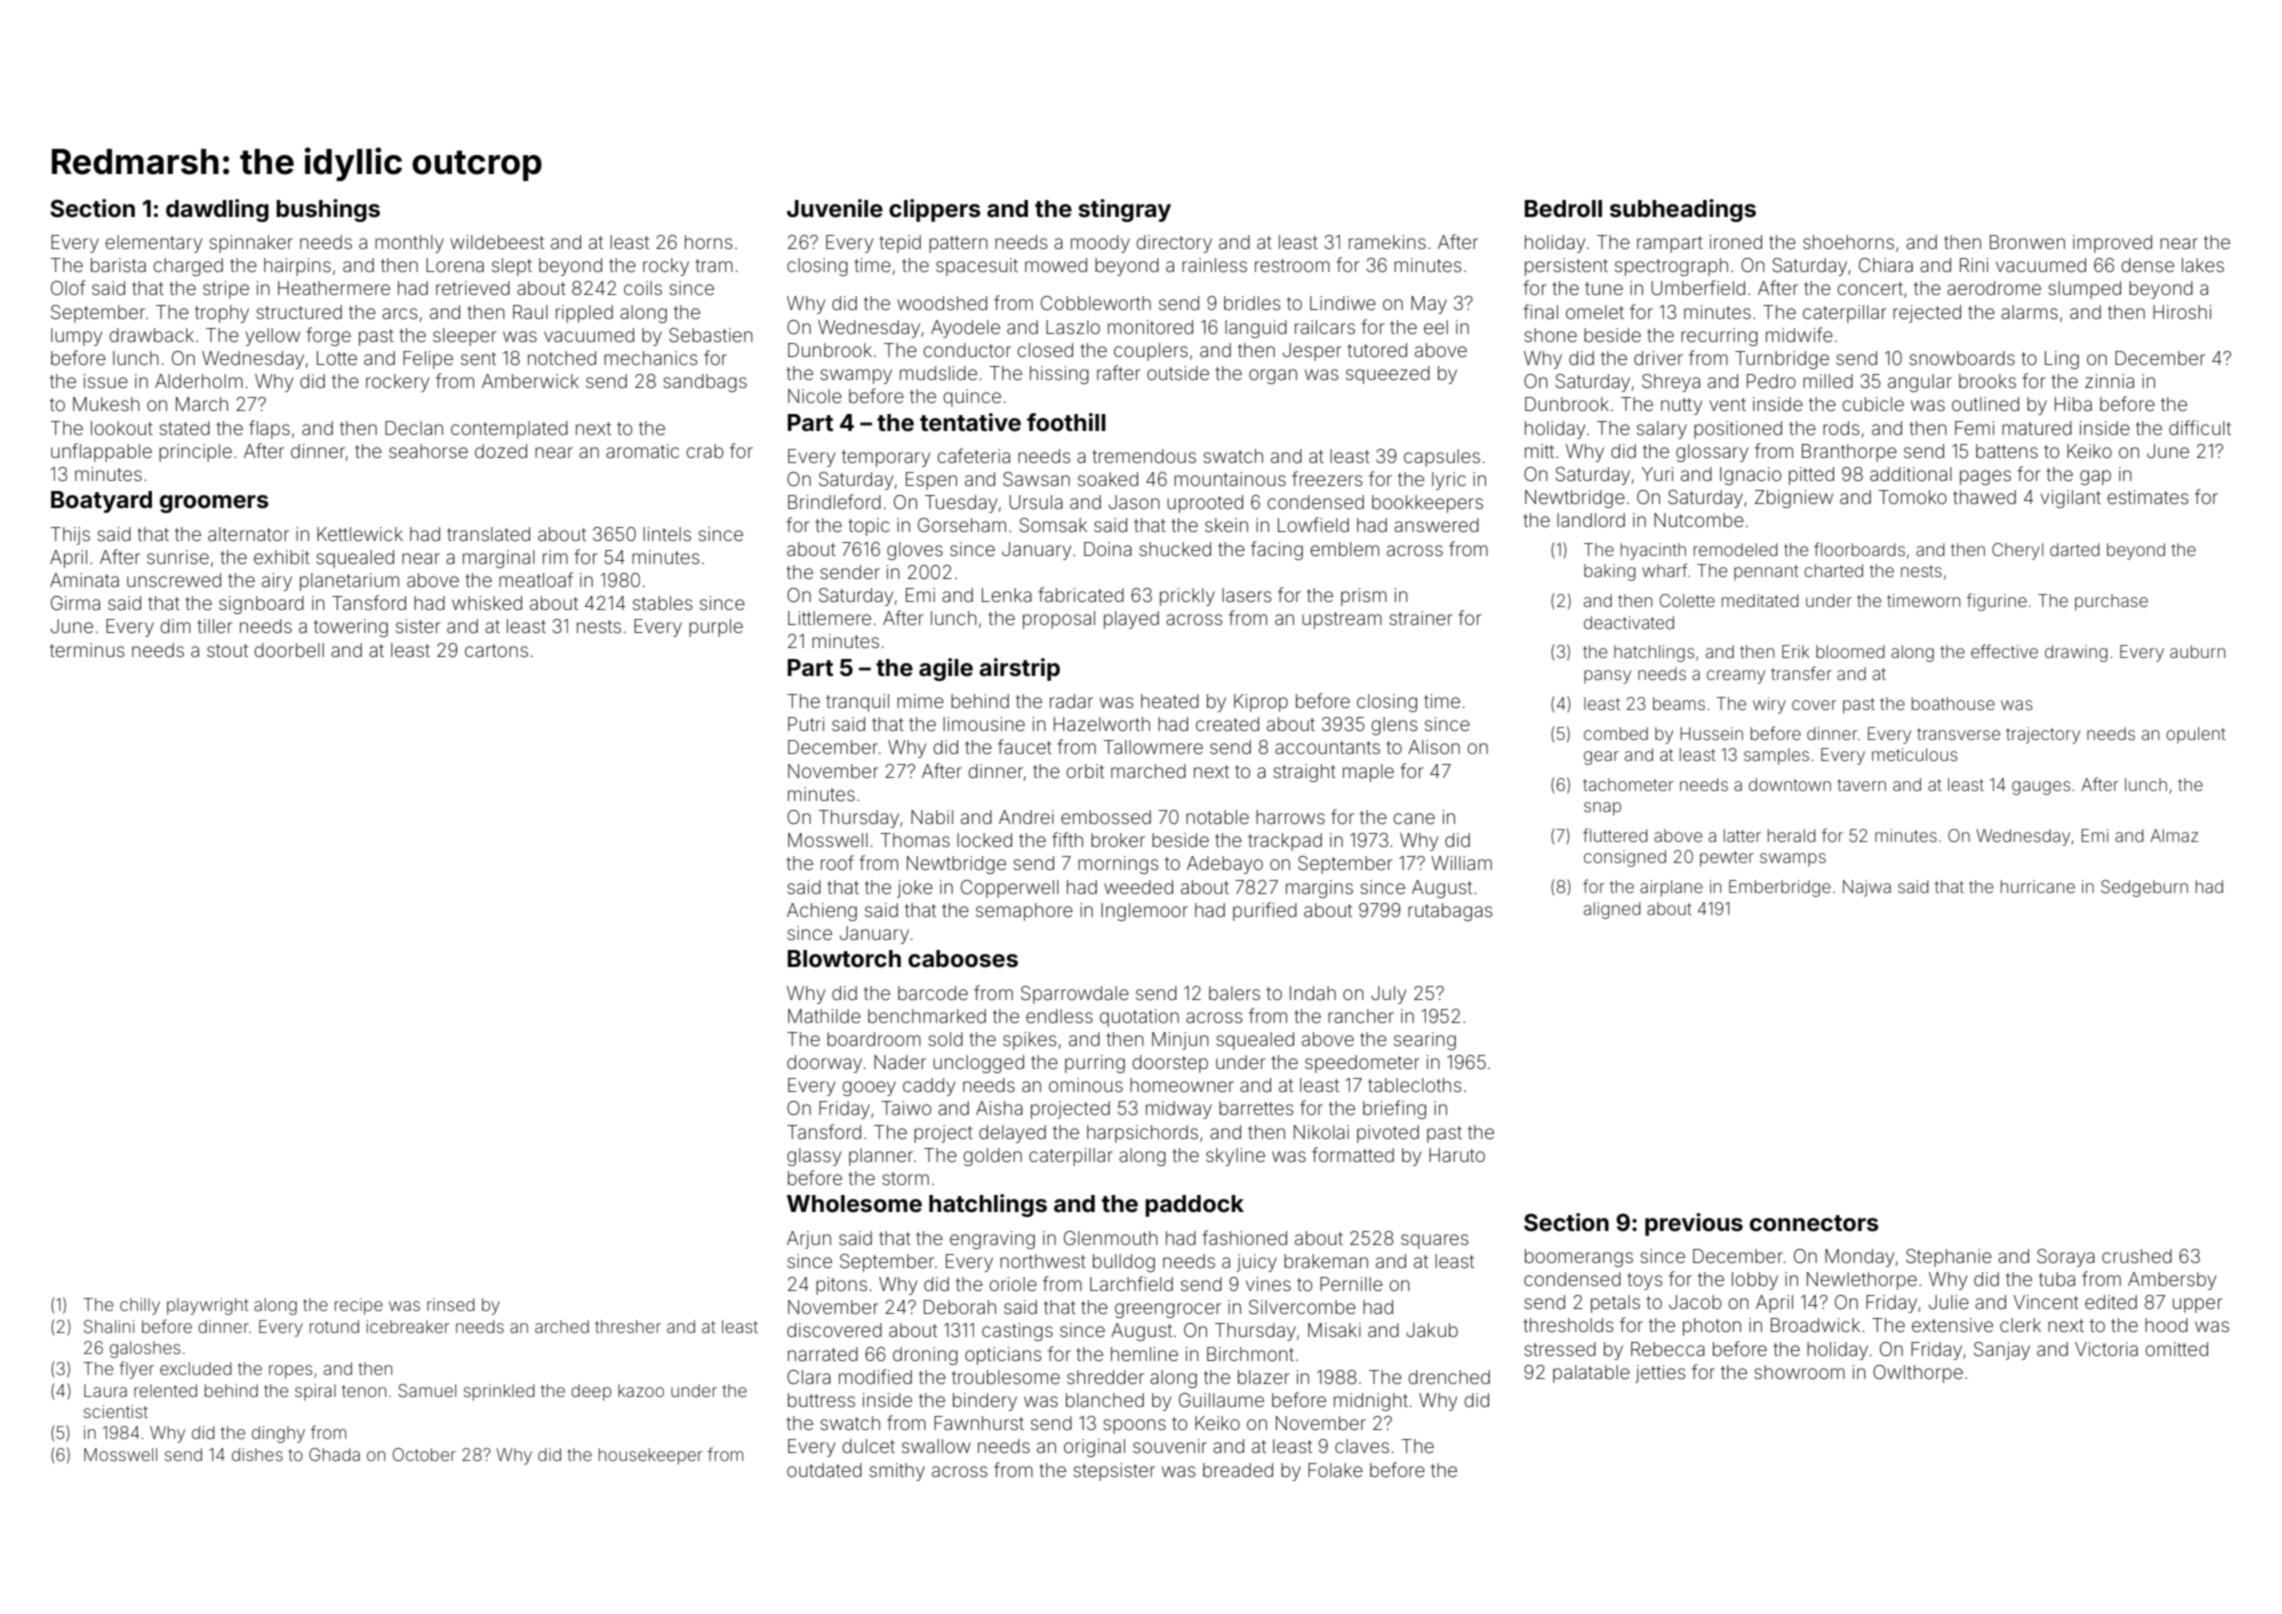 This page has width=2282, height=1614. What do you see at coordinates (1425, 1041) in the page?
I see `searing` at bounding box center [1425, 1041].
